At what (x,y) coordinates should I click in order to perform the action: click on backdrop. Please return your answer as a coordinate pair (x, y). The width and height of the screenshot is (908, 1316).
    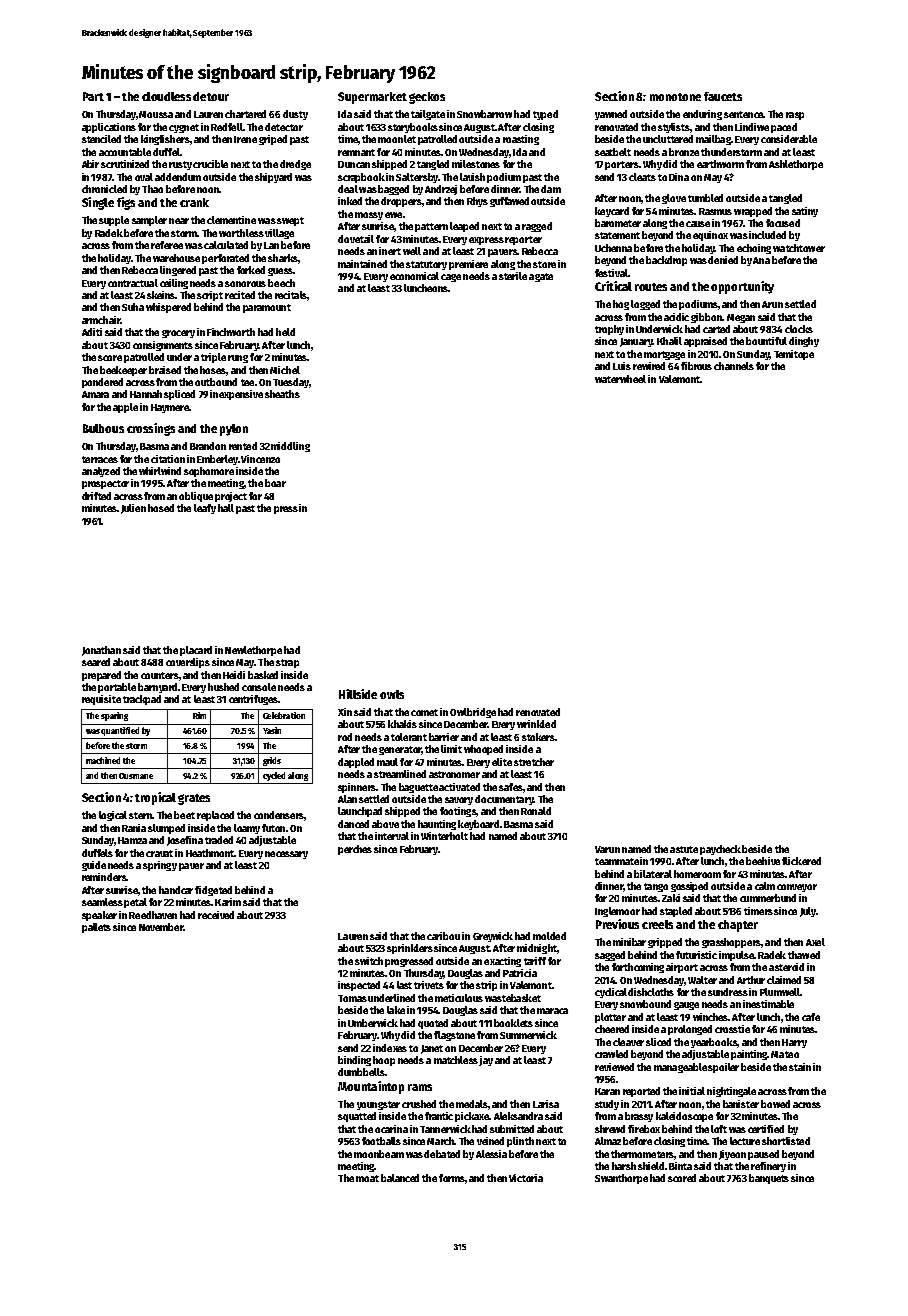
    Looking at the image, I should click on (666, 261).
